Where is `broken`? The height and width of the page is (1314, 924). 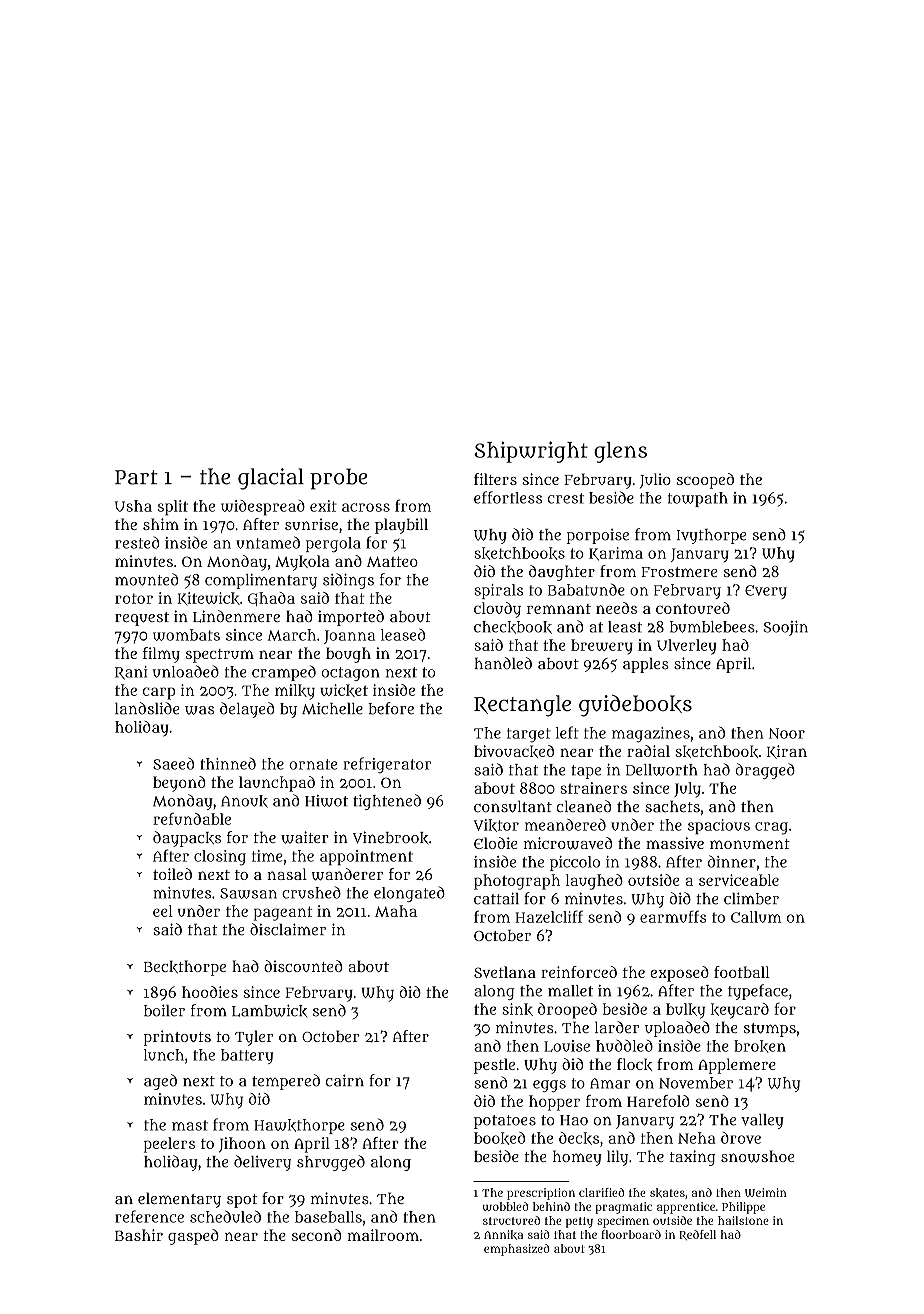
broken is located at coordinates (760, 1046).
